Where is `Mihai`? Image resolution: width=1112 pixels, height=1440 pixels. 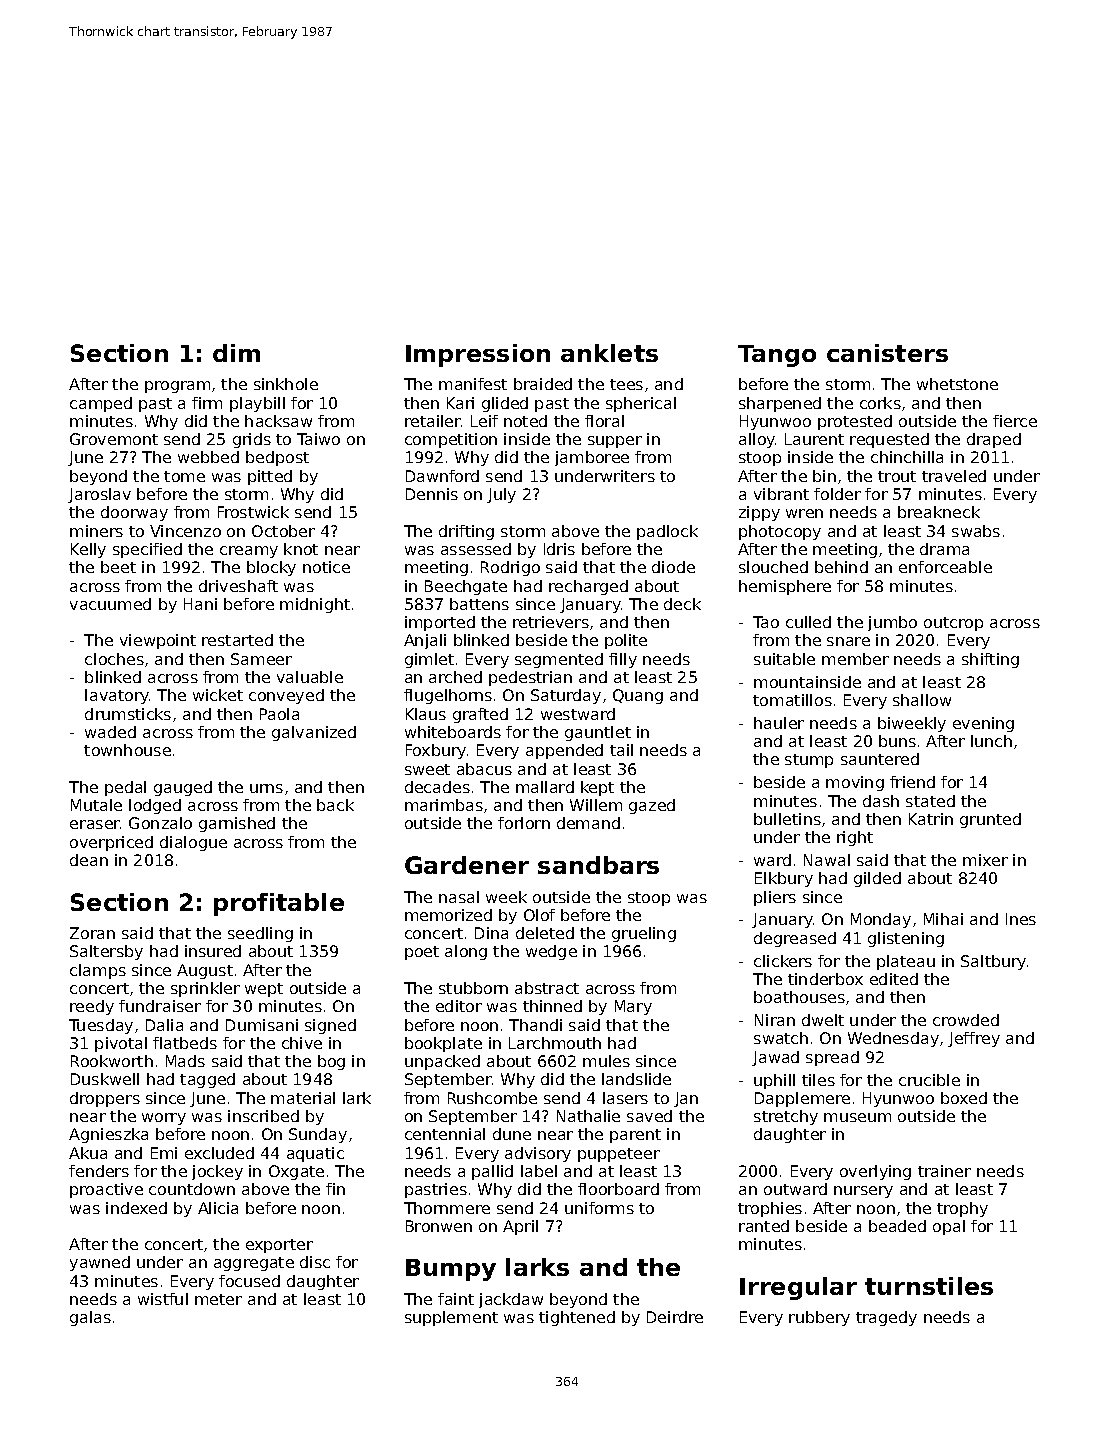
Mihai is located at coordinates (943, 919).
